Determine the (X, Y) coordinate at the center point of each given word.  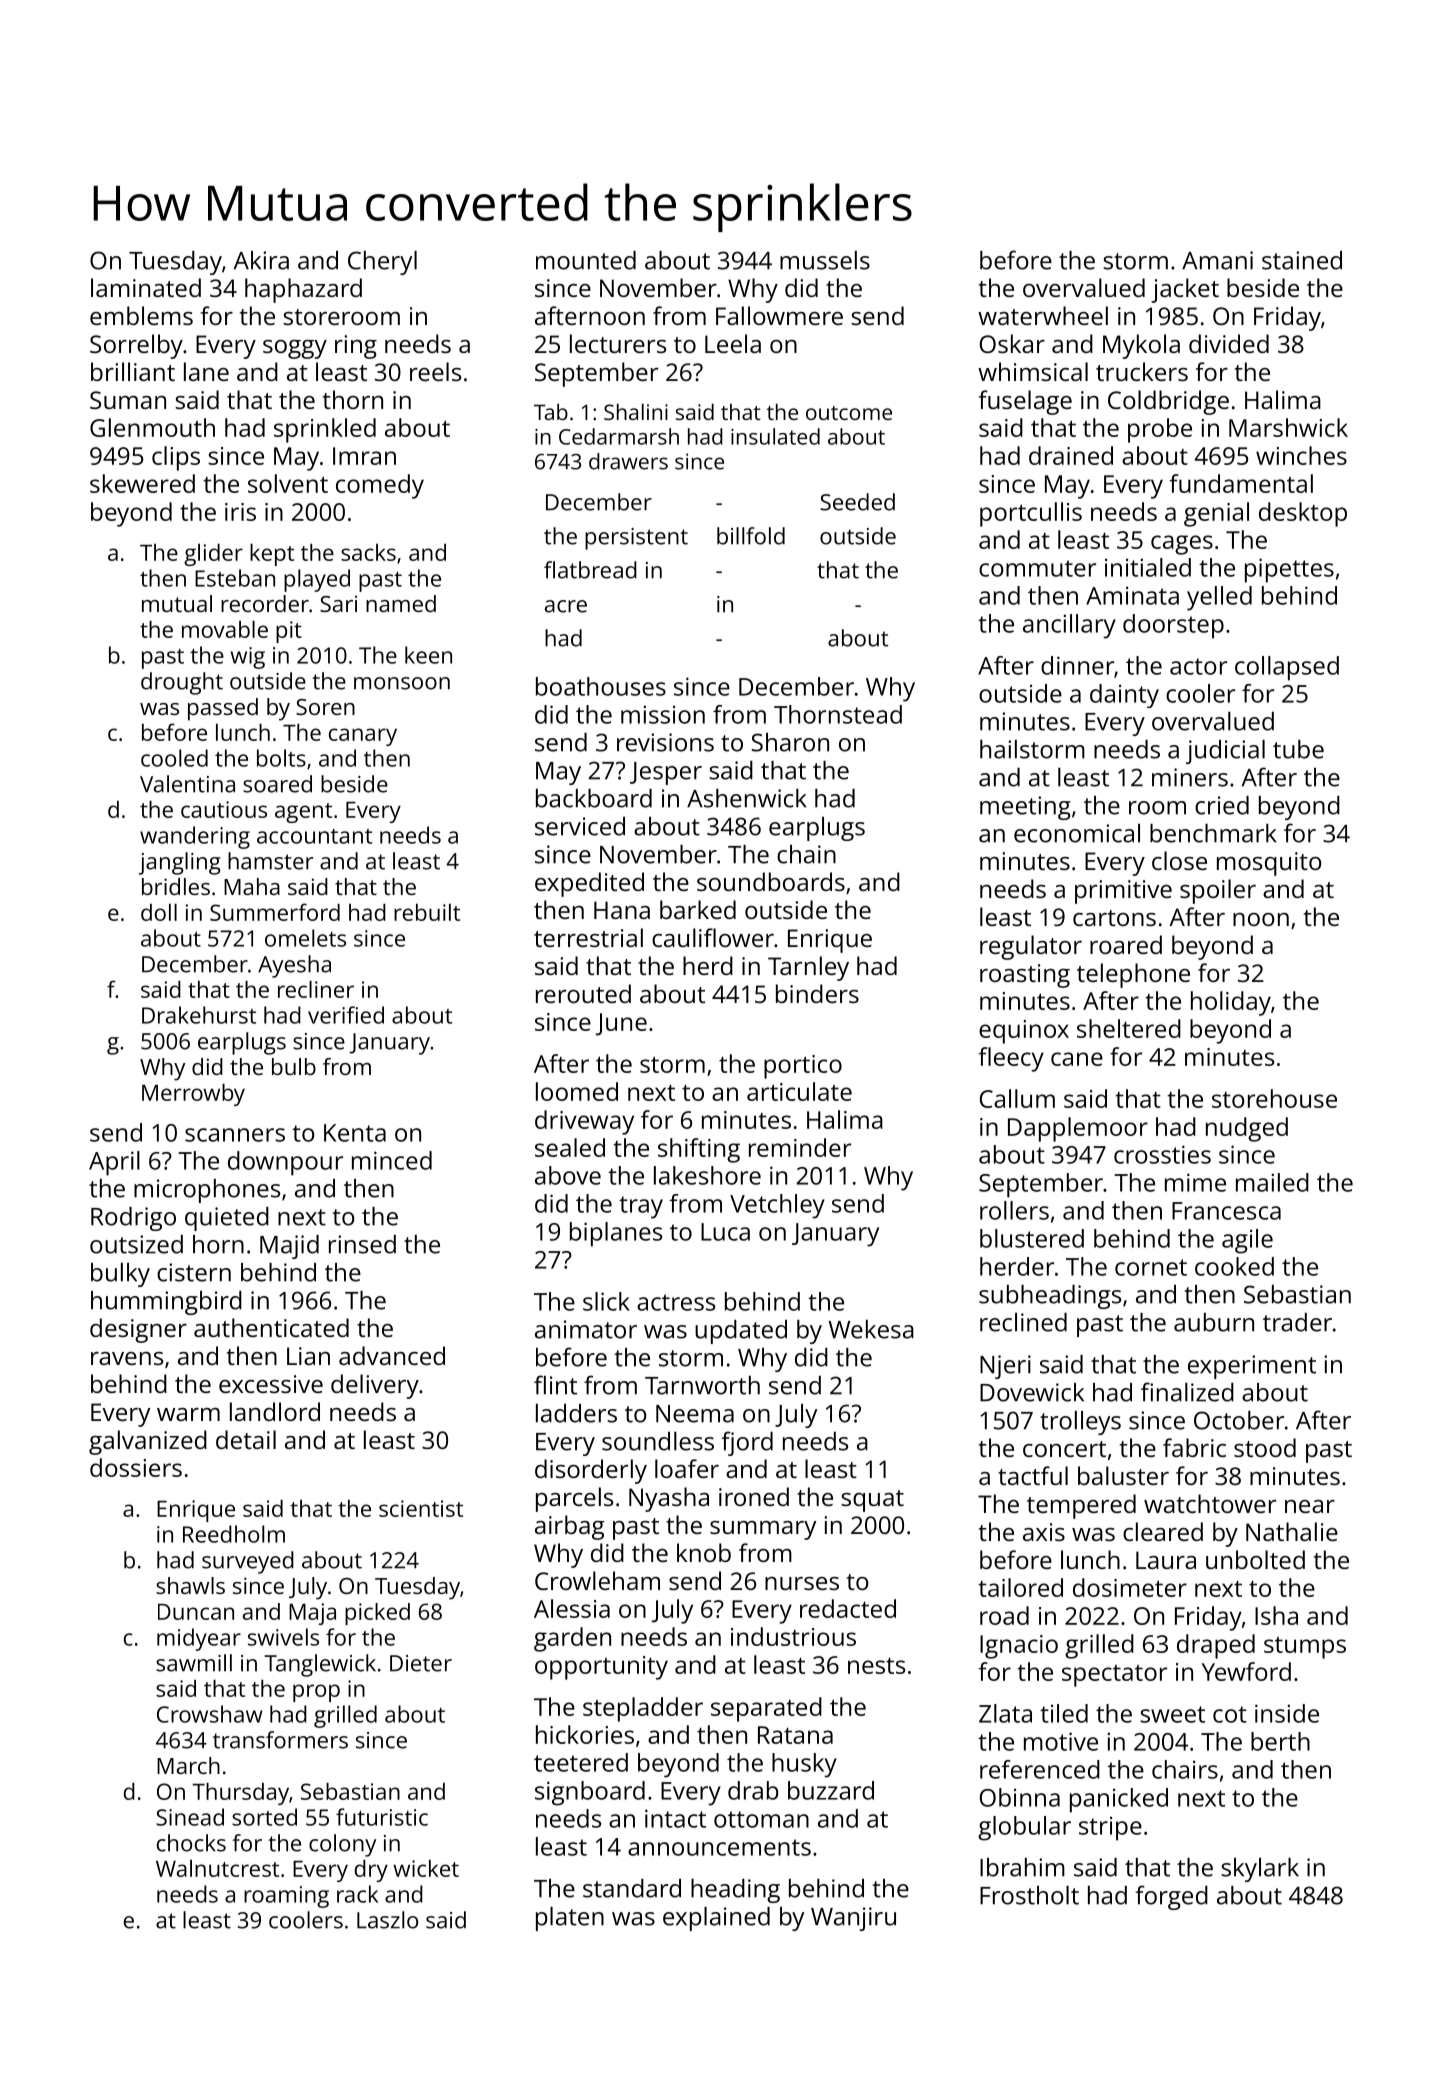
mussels (825, 260)
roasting (1025, 976)
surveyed (248, 1562)
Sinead (190, 1817)
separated (766, 1709)
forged (1171, 1897)
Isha (1276, 1615)
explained (716, 1919)
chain (806, 854)
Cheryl (382, 263)
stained (1302, 260)
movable (225, 629)
